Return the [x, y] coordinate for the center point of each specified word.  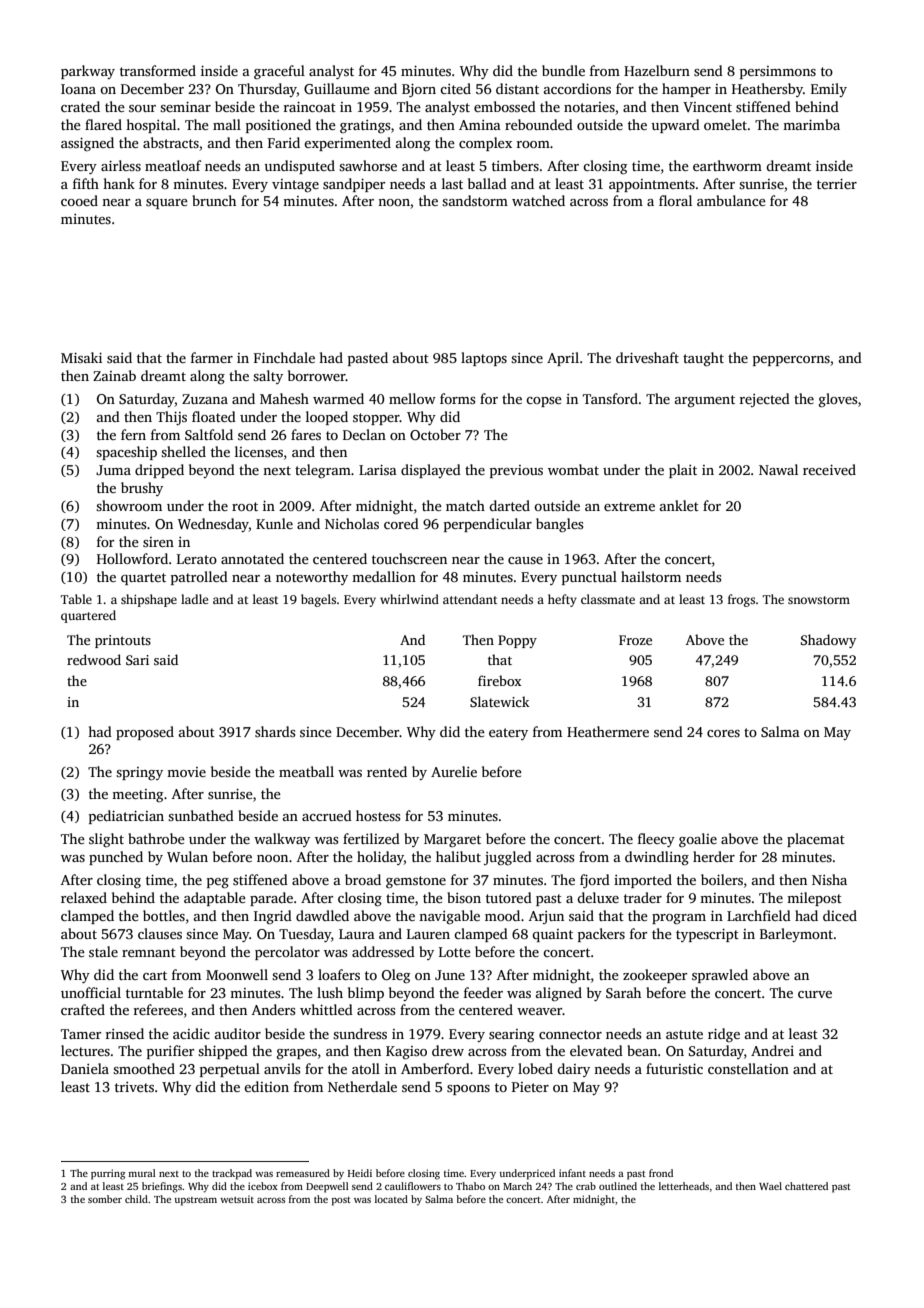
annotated [252, 558]
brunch [214, 200]
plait [683, 471]
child [136, 1199]
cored [401, 523]
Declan [364, 434]
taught [703, 359]
